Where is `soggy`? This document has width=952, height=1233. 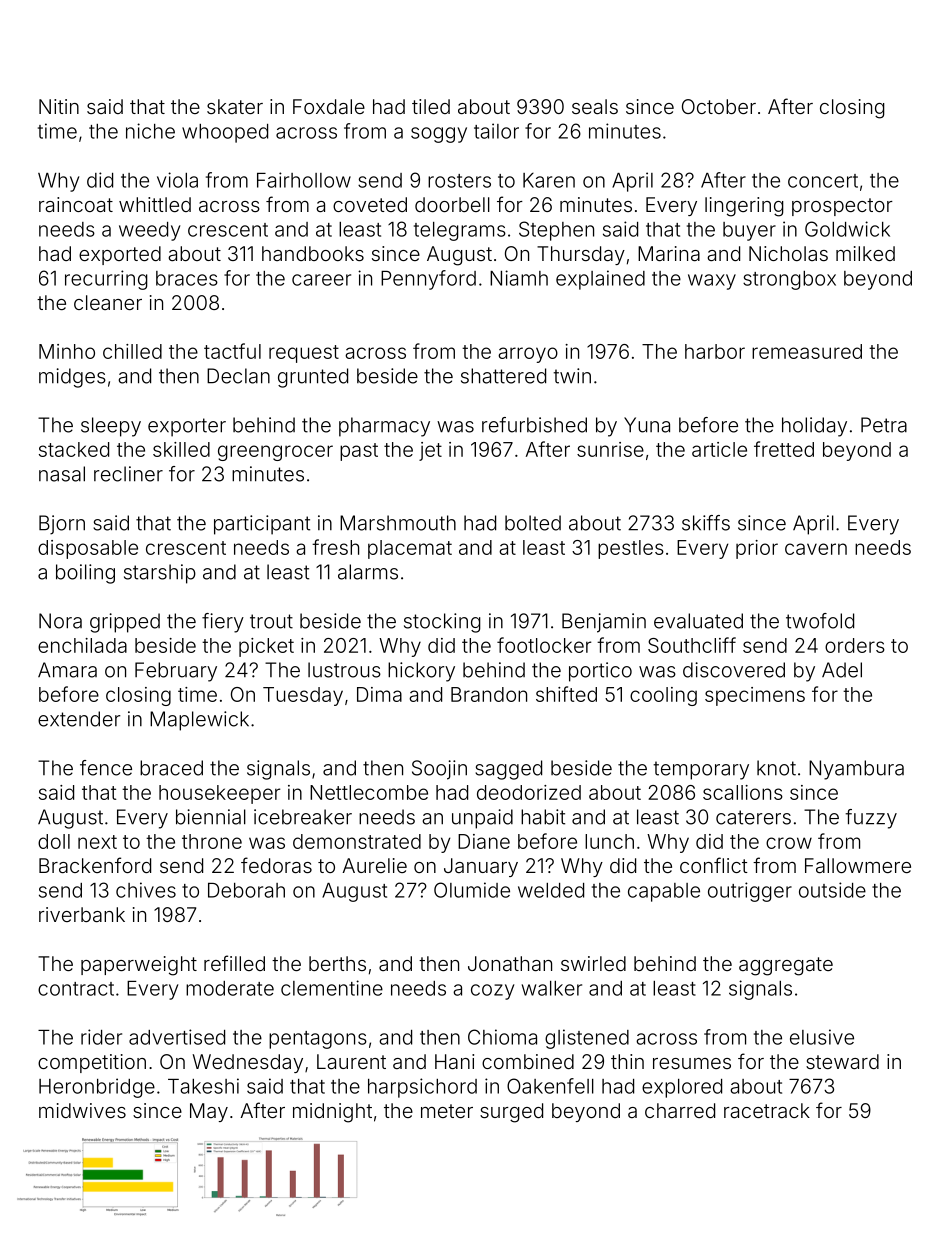
soggy is located at coordinates (439, 135).
